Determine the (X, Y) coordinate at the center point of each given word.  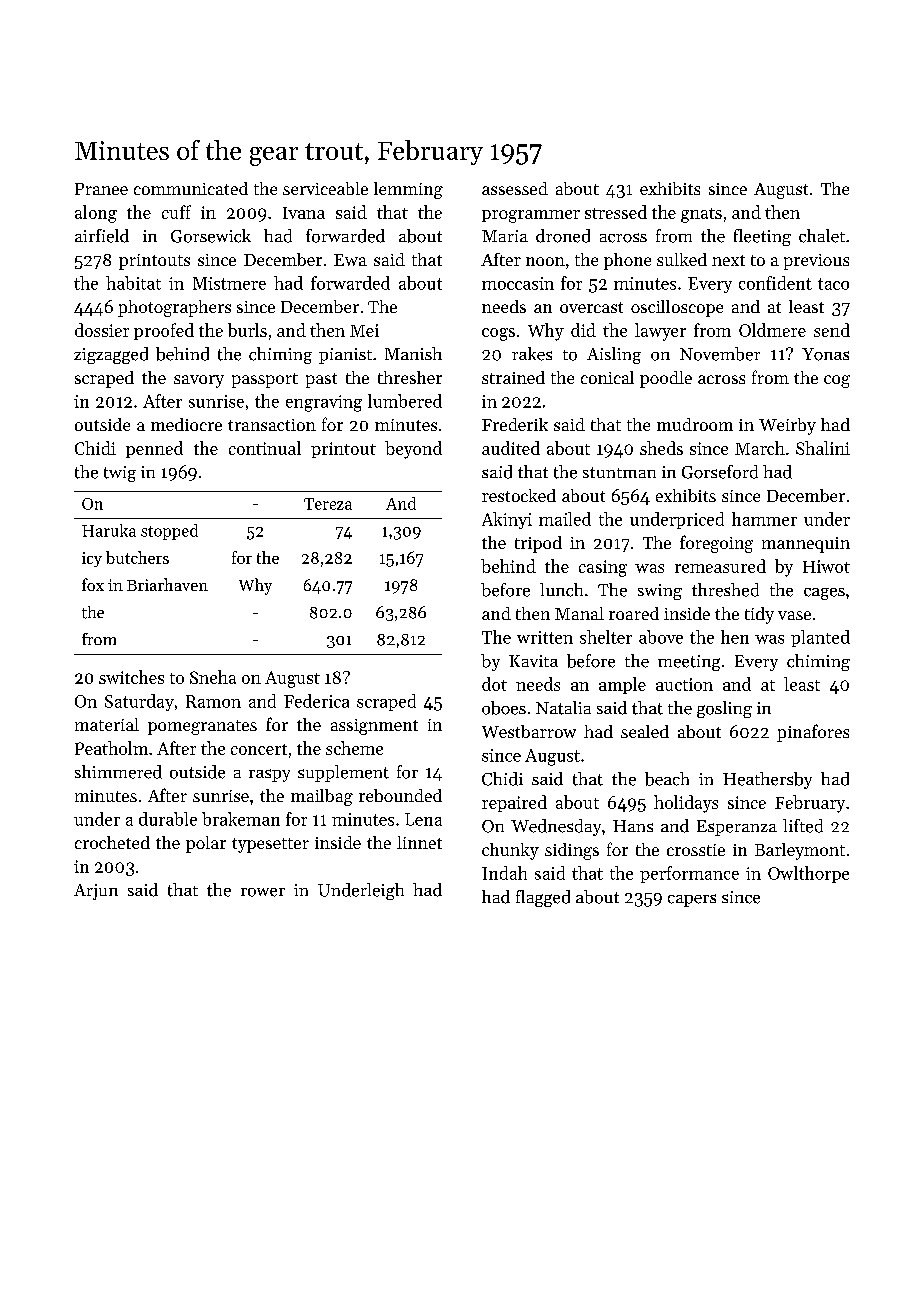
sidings (572, 851)
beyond (413, 450)
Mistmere (229, 283)
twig (120, 474)
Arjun (96, 892)
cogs (498, 334)
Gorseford (720, 472)
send (832, 330)
